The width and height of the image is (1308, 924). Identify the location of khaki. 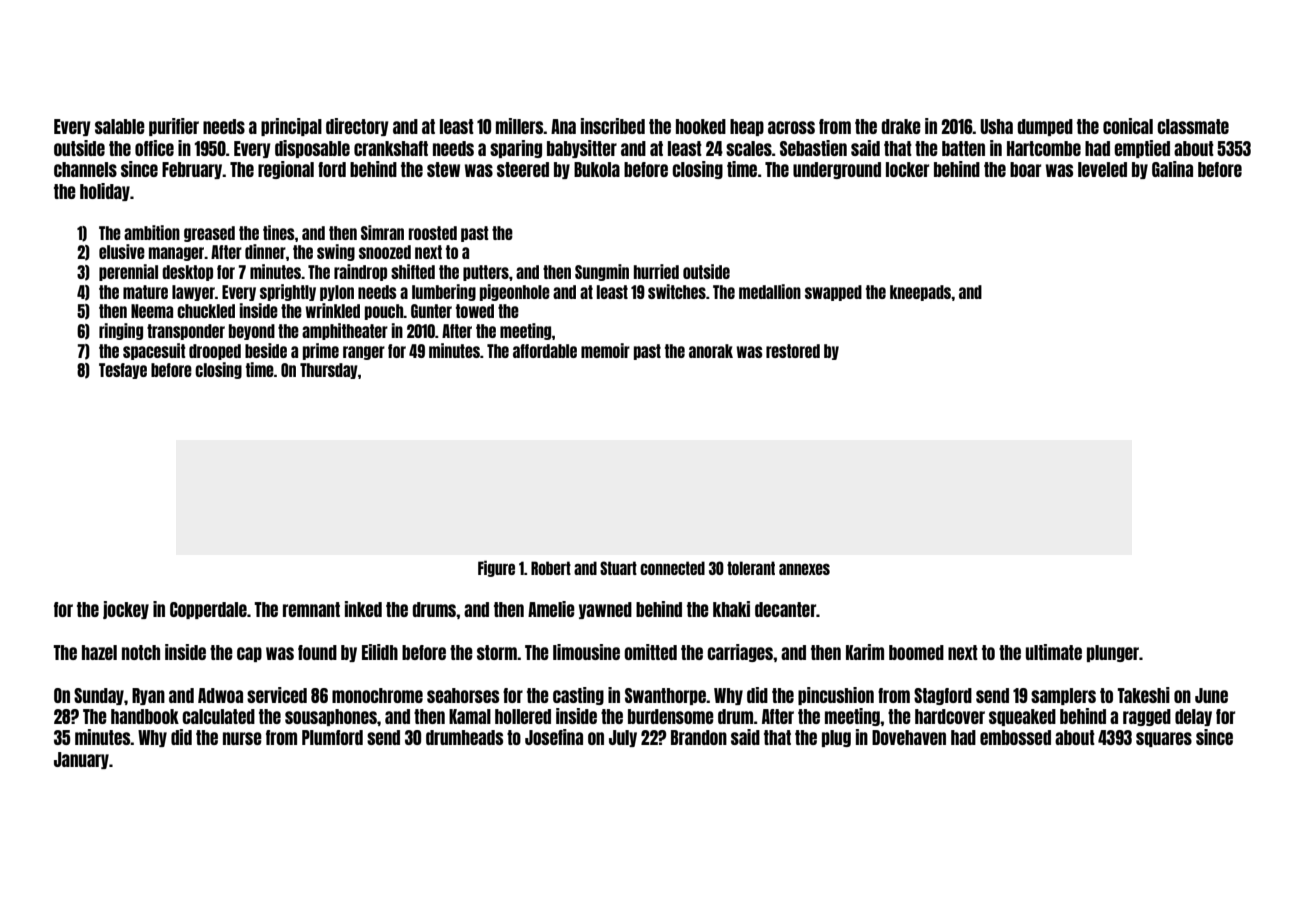
(731, 609).
